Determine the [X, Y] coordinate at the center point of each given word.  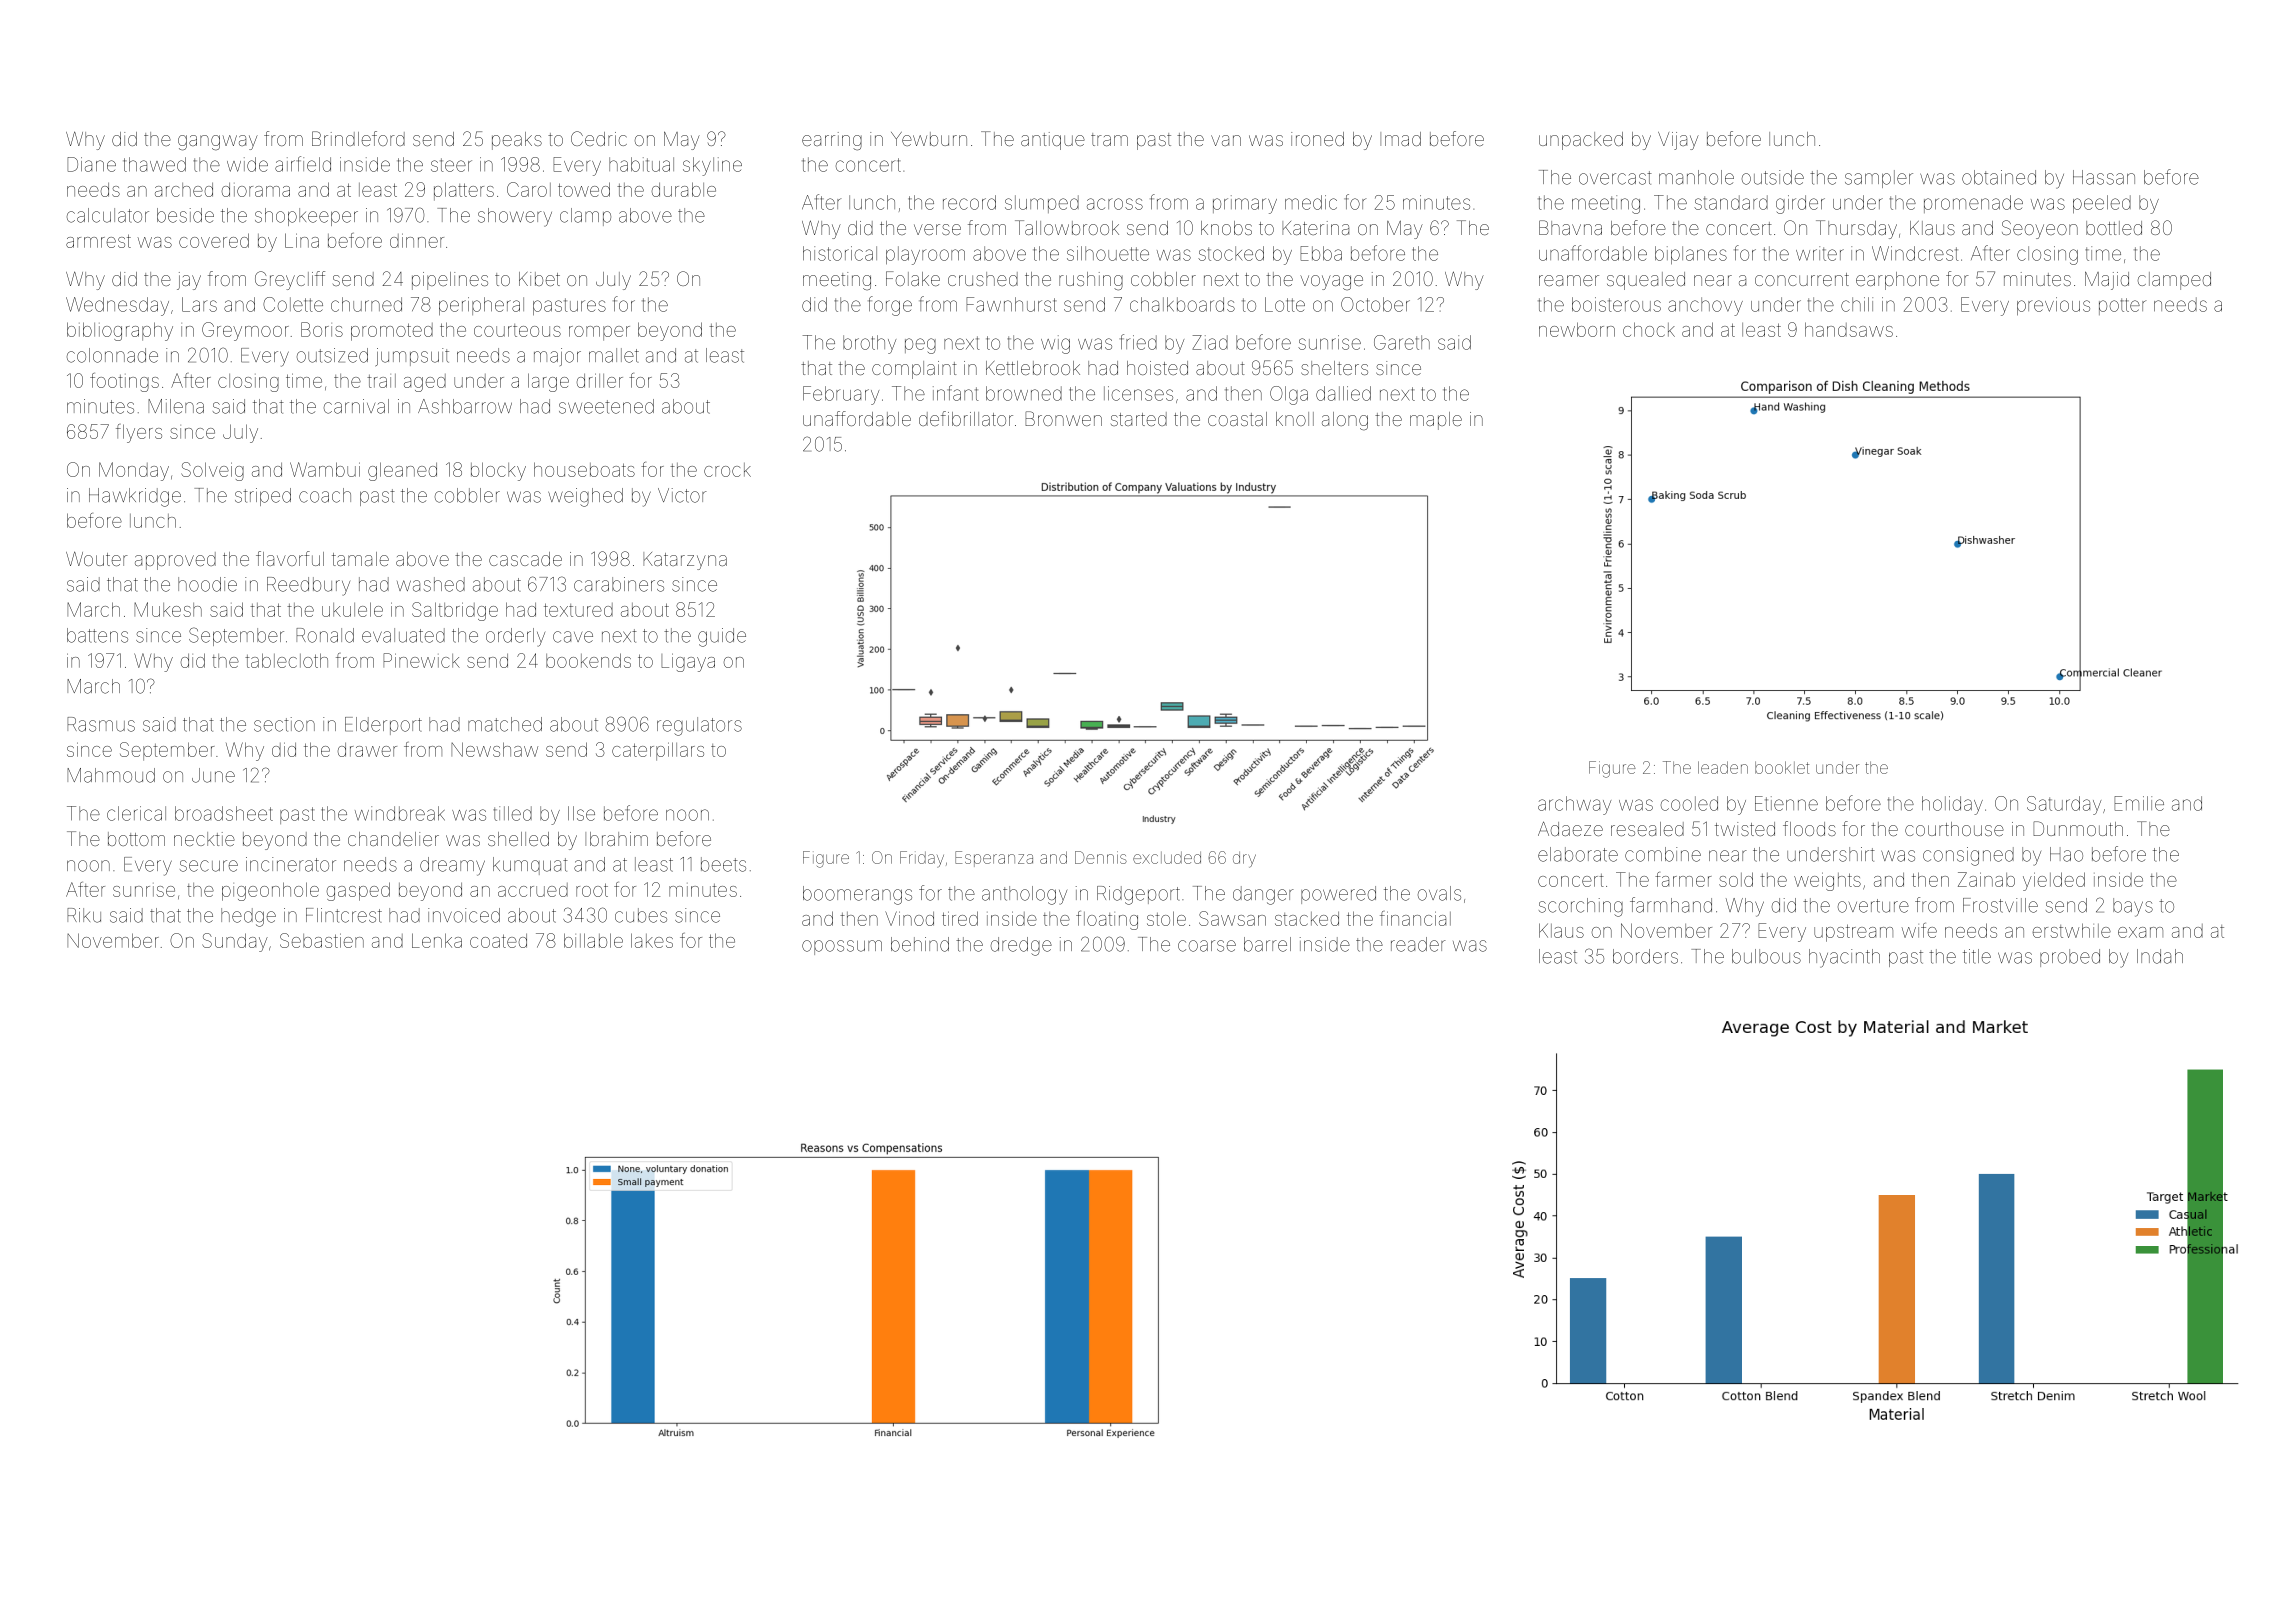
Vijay [1678, 141]
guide [722, 637]
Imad [1400, 139]
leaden [1723, 767]
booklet [1782, 767]
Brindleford [358, 138]
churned [366, 304]
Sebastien [322, 940]
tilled [513, 813]
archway [1574, 805]
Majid [2107, 280]
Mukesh [168, 609]
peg [920, 346]
